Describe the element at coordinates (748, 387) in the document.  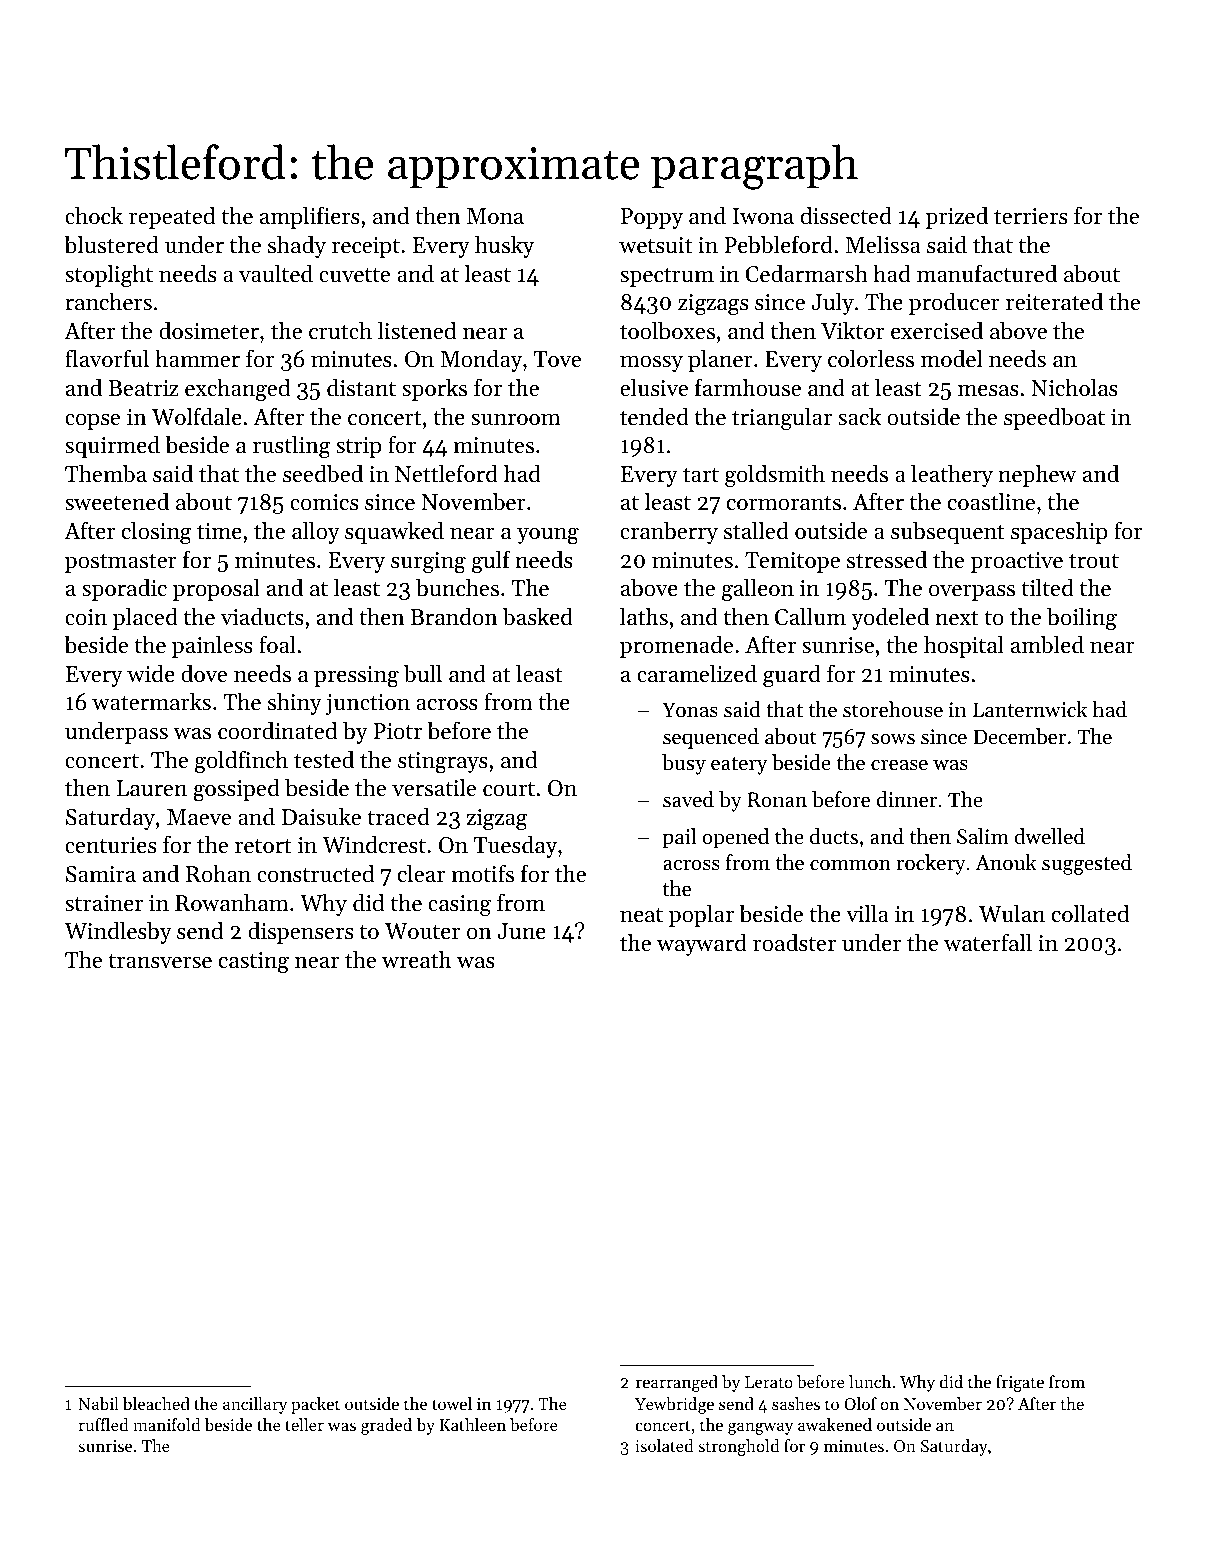
I see `farmhouse` at that location.
